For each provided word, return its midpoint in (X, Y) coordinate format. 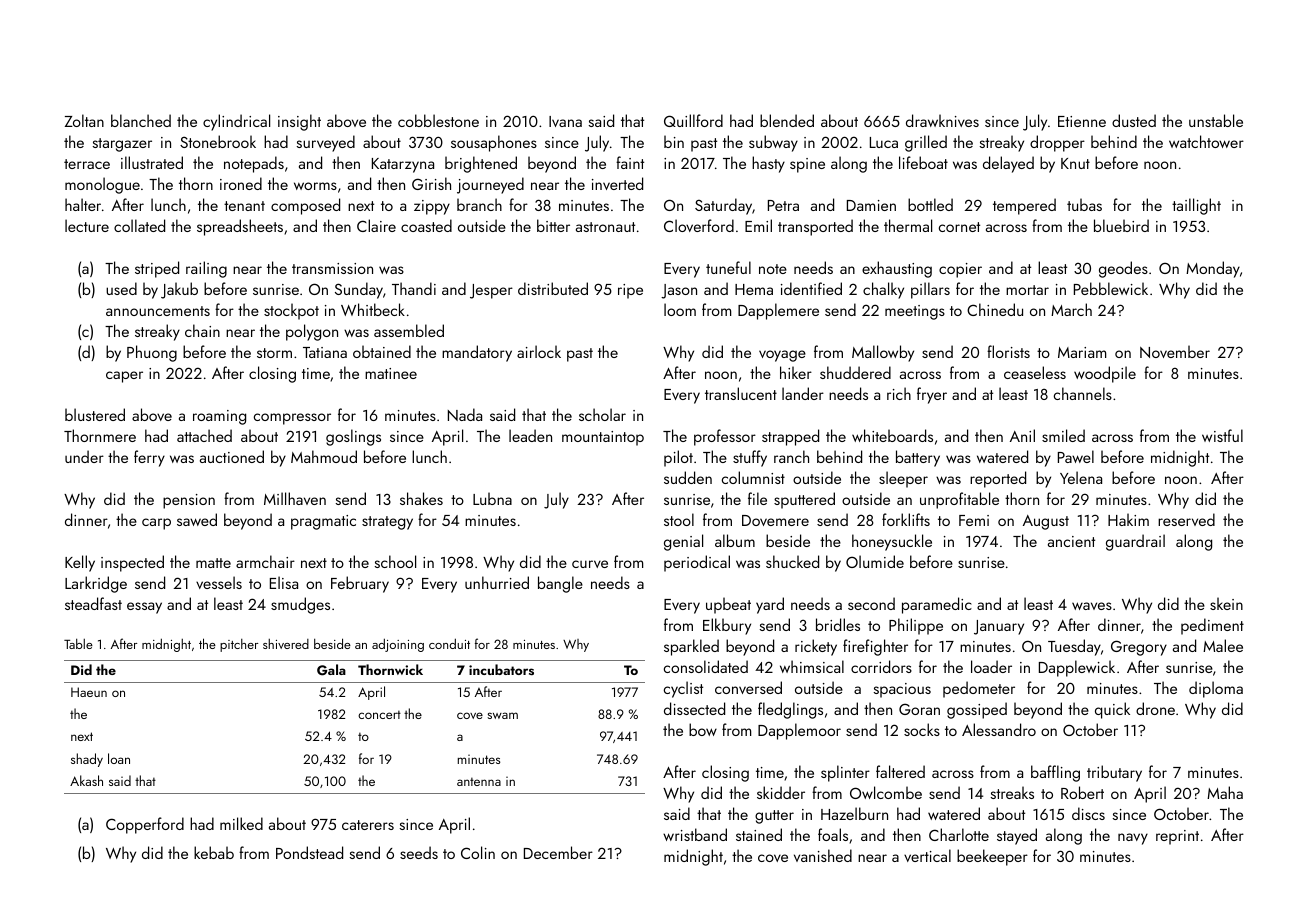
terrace (87, 164)
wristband (695, 834)
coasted (426, 225)
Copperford (145, 825)
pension (189, 501)
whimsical (812, 666)
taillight (1196, 206)
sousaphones (494, 143)
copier (960, 270)
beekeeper (992, 857)
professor (725, 437)
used (121, 288)
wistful (1222, 435)
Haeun (89, 692)
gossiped (977, 710)
